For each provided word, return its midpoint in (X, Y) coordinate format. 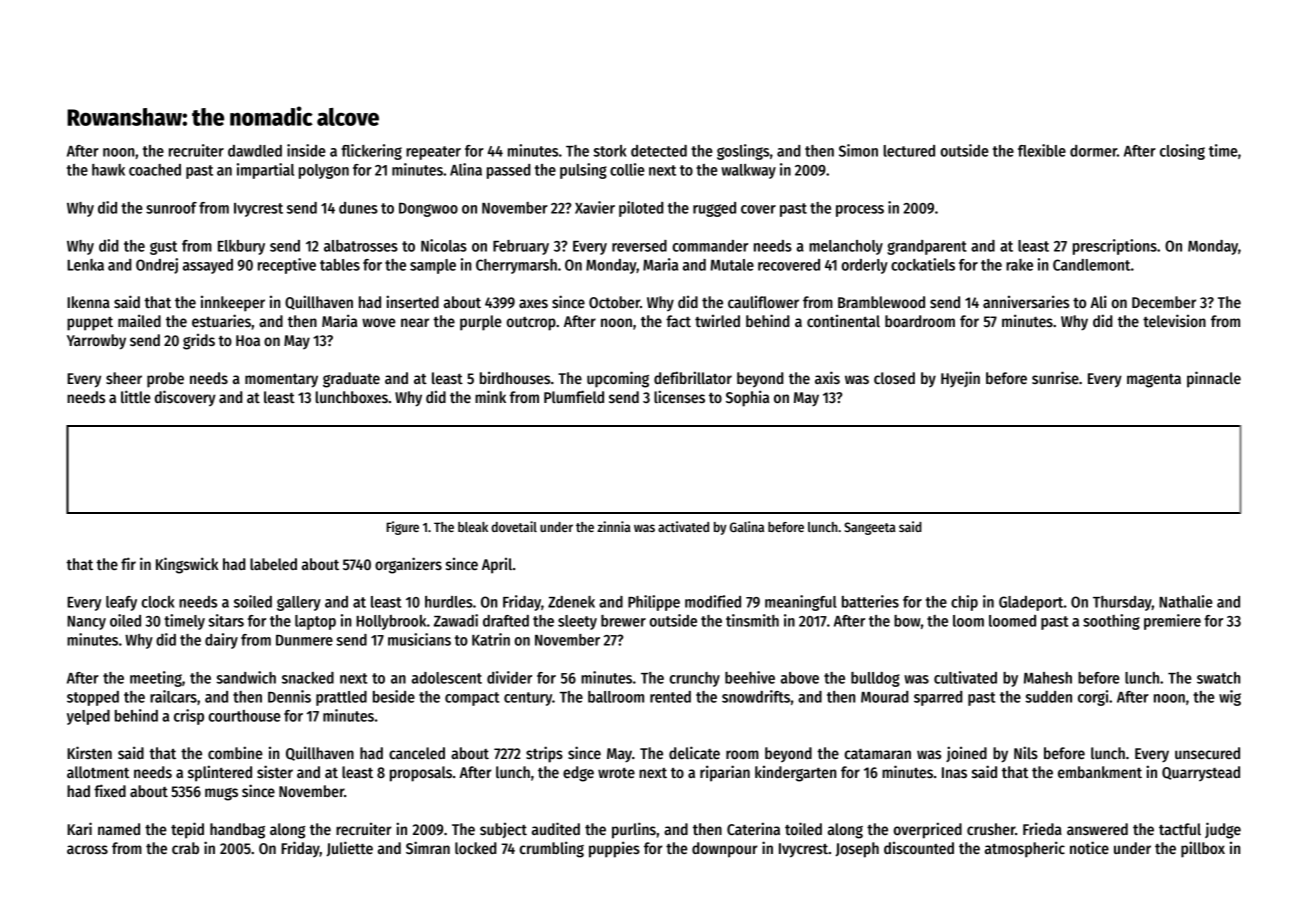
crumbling (552, 849)
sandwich (246, 677)
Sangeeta (870, 528)
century (528, 699)
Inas (954, 772)
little (136, 396)
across (87, 849)
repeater (433, 153)
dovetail (514, 526)
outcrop (531, 324)
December (1164, 302)
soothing (1111, 622)
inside (306, 150)
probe (165, 380)
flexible (1042, 150)
